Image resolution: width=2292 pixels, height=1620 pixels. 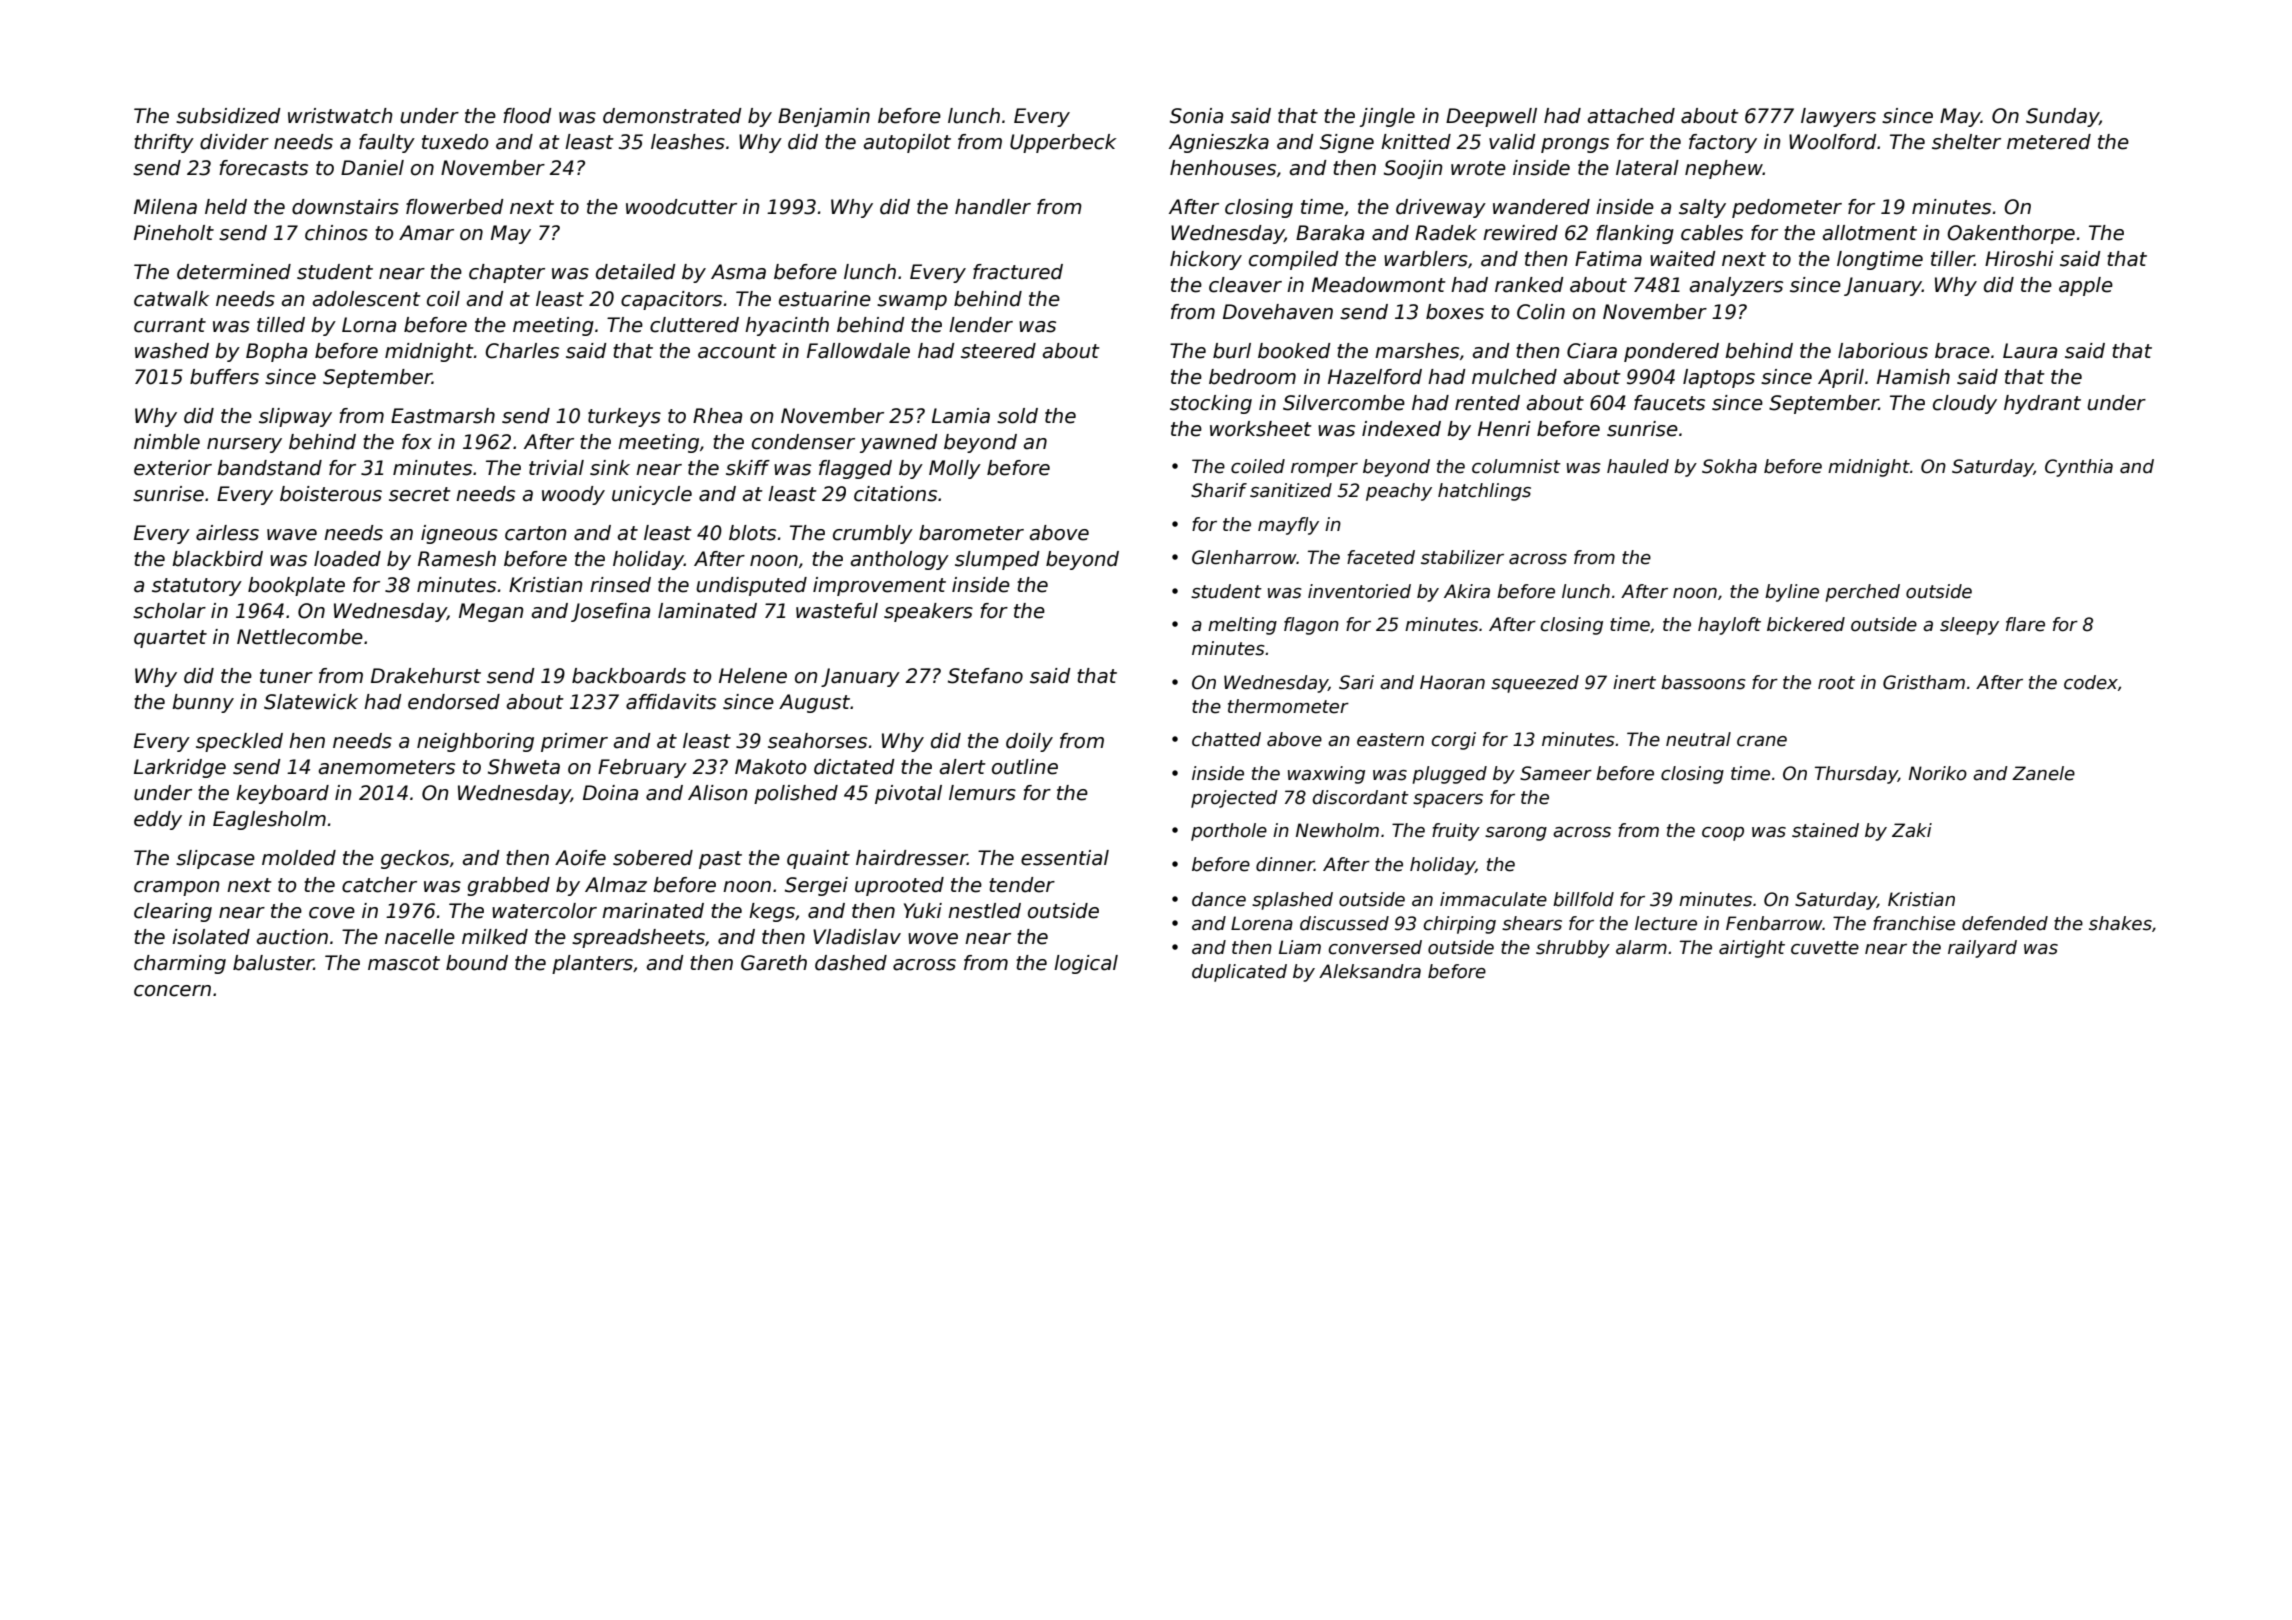 I want to click on blots, so click(x=752, y=533).
